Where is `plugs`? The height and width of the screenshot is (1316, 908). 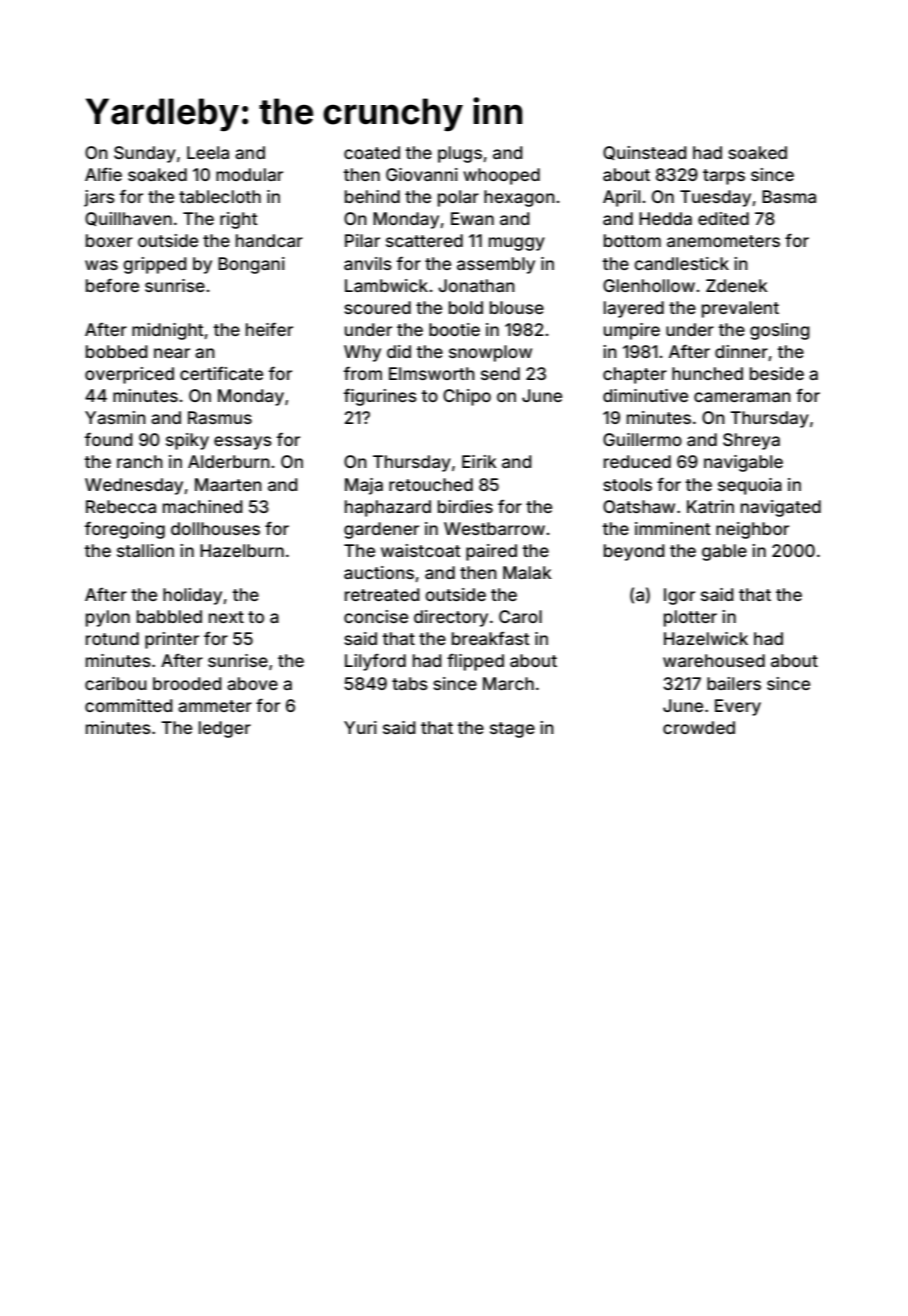 plugs is located at coordinates (460, 154).
